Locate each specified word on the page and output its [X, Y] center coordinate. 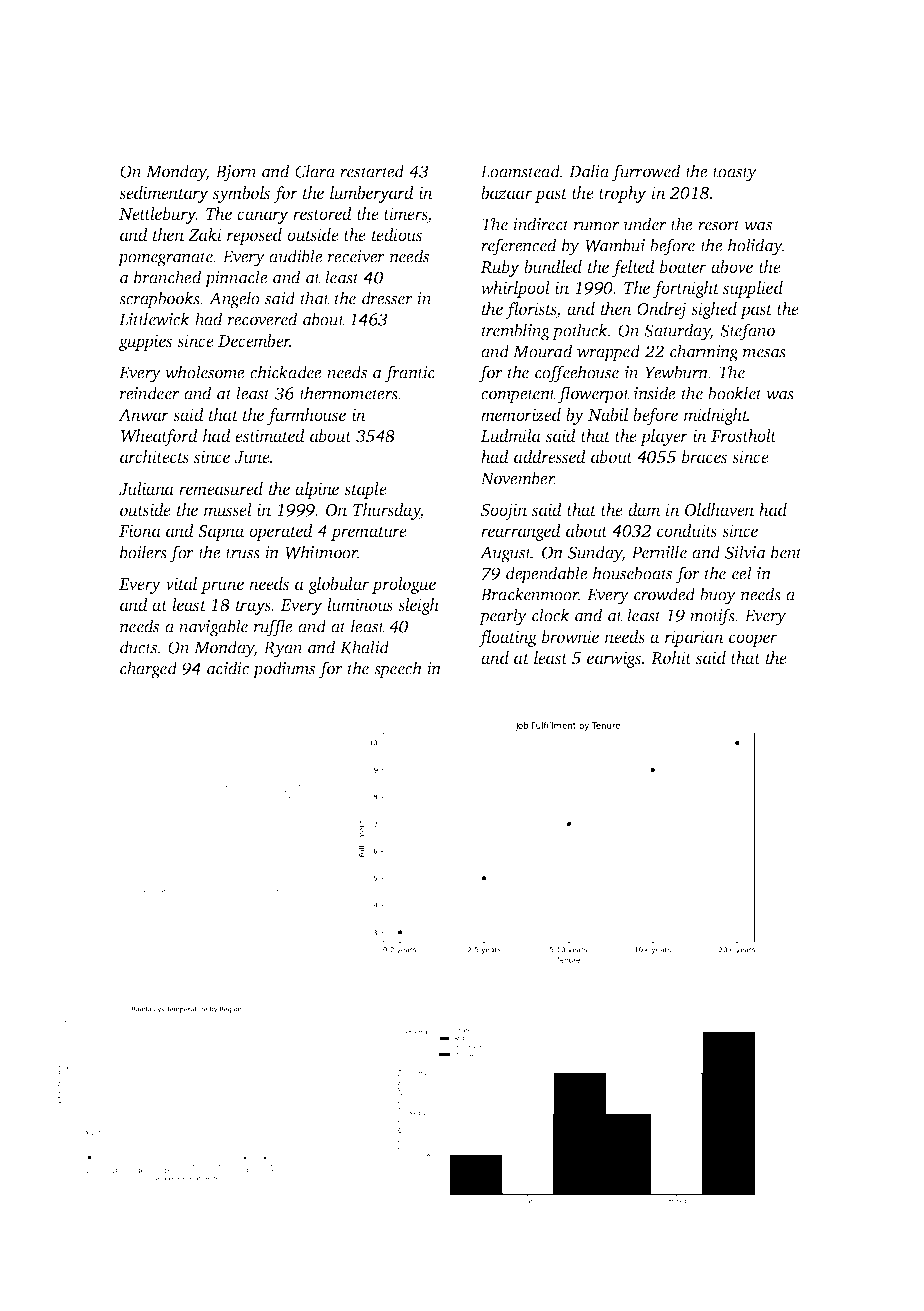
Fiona [140, 530]
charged [148, 670]
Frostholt [744, 435]
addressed [550, 456]
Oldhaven [719, 510]
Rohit [671, 658]
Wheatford [159, 437]
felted [633, 268]
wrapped [608, 353]
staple [365, 490]
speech [398, 670]
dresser [387, 298]
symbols [241, 194]
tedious [397, 234]
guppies [145, 342]
